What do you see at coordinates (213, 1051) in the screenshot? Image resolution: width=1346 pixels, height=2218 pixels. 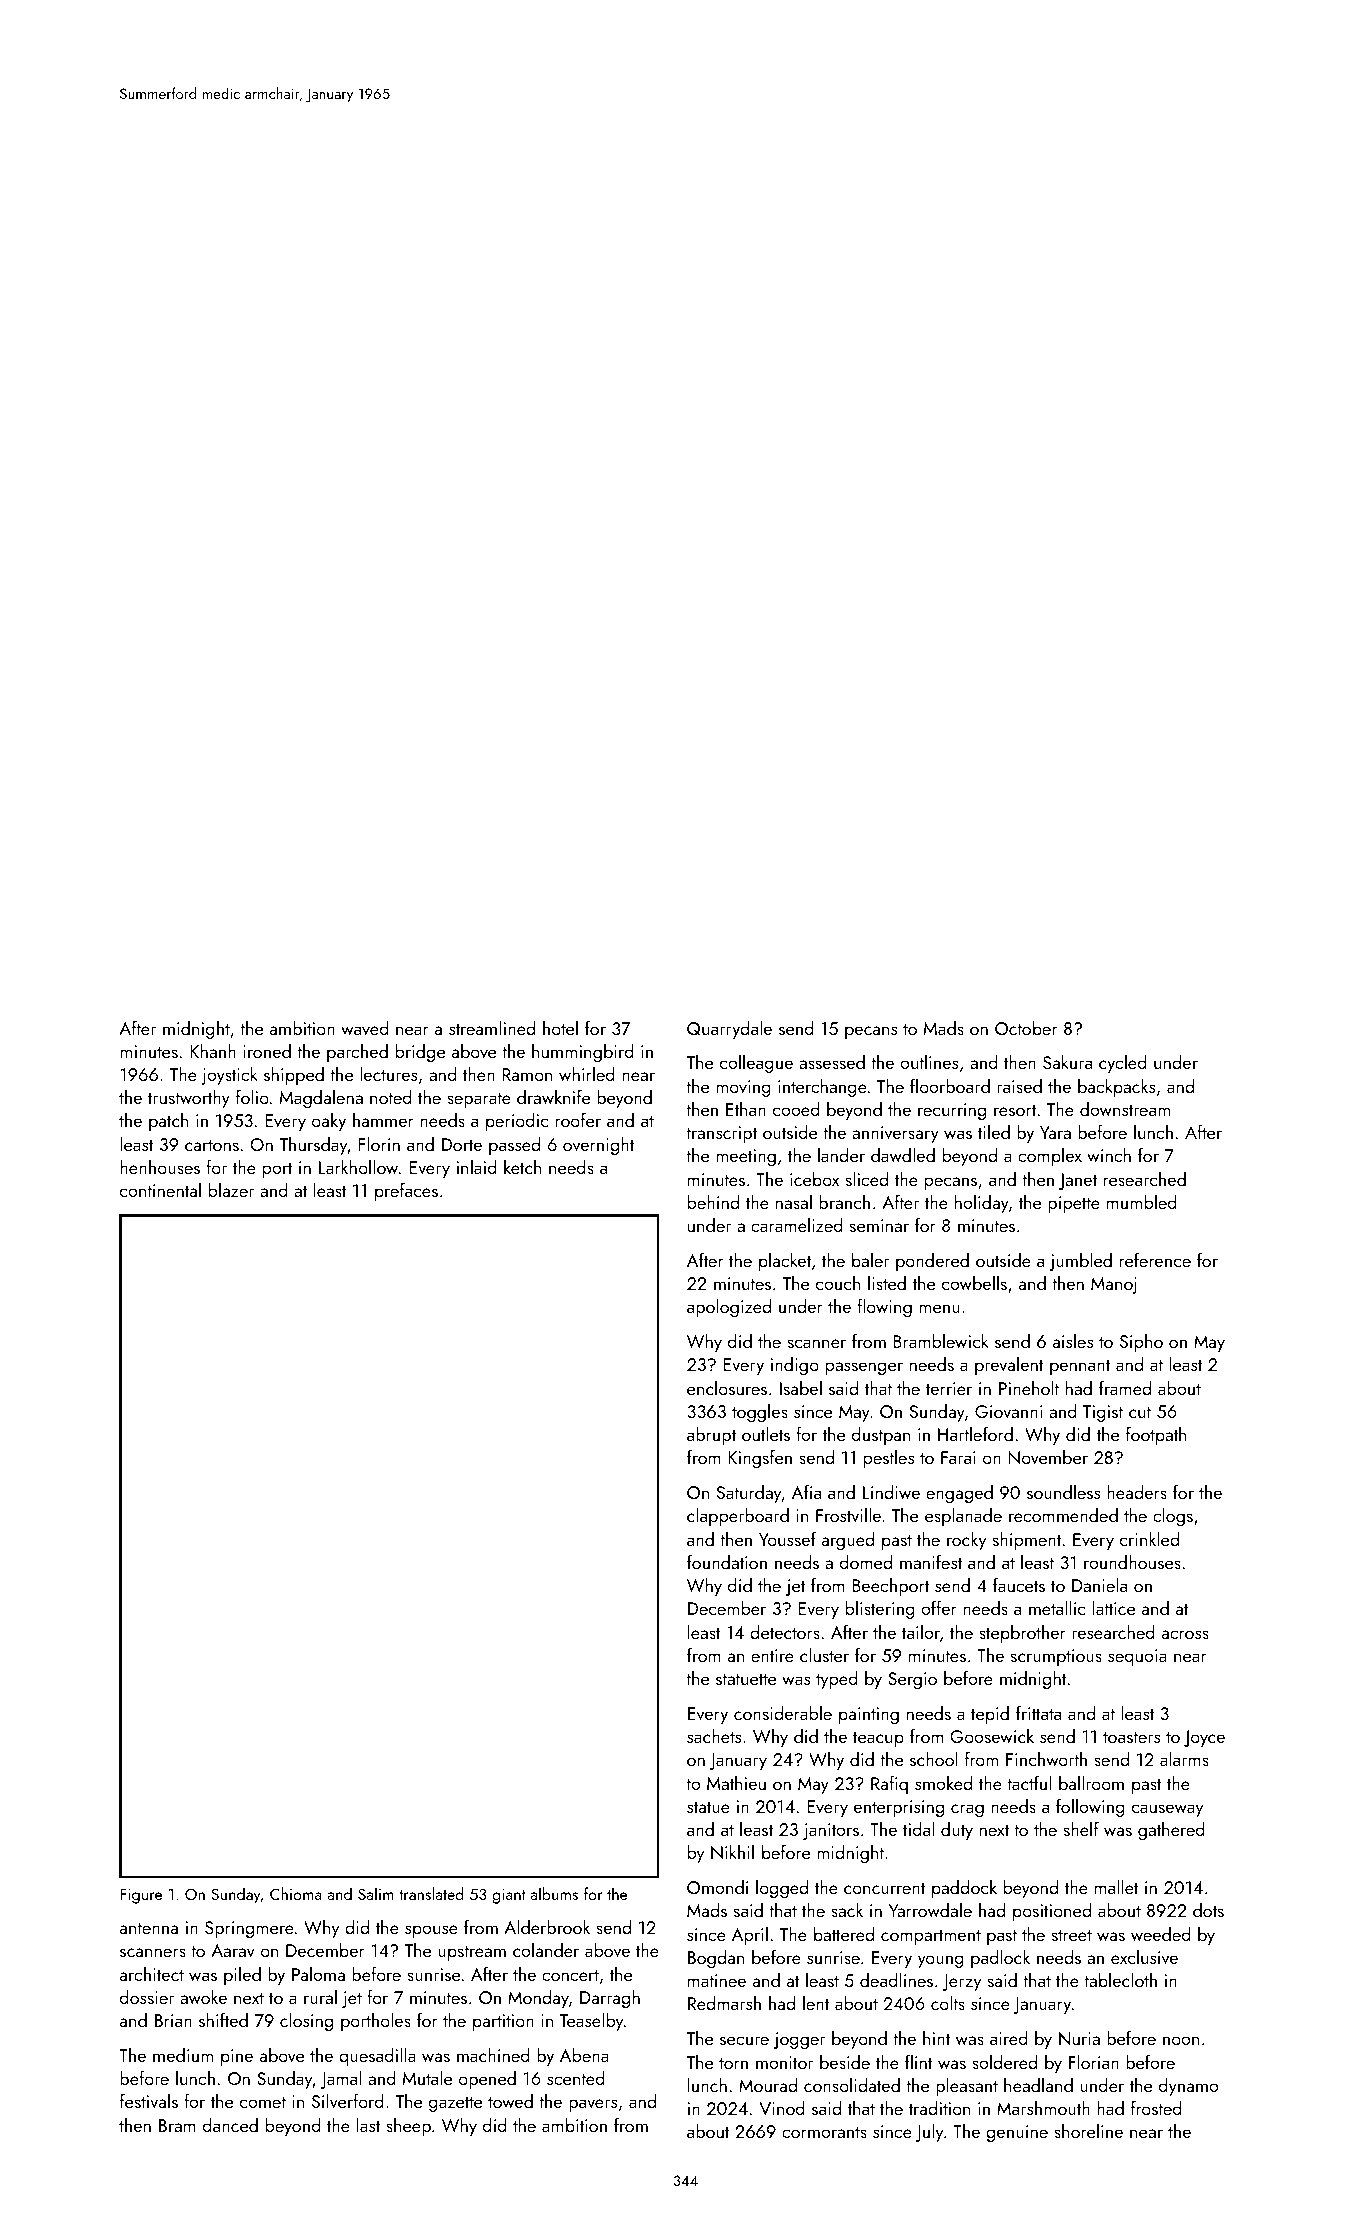 I see `Khanh` at bounding box center [213, 1051].
